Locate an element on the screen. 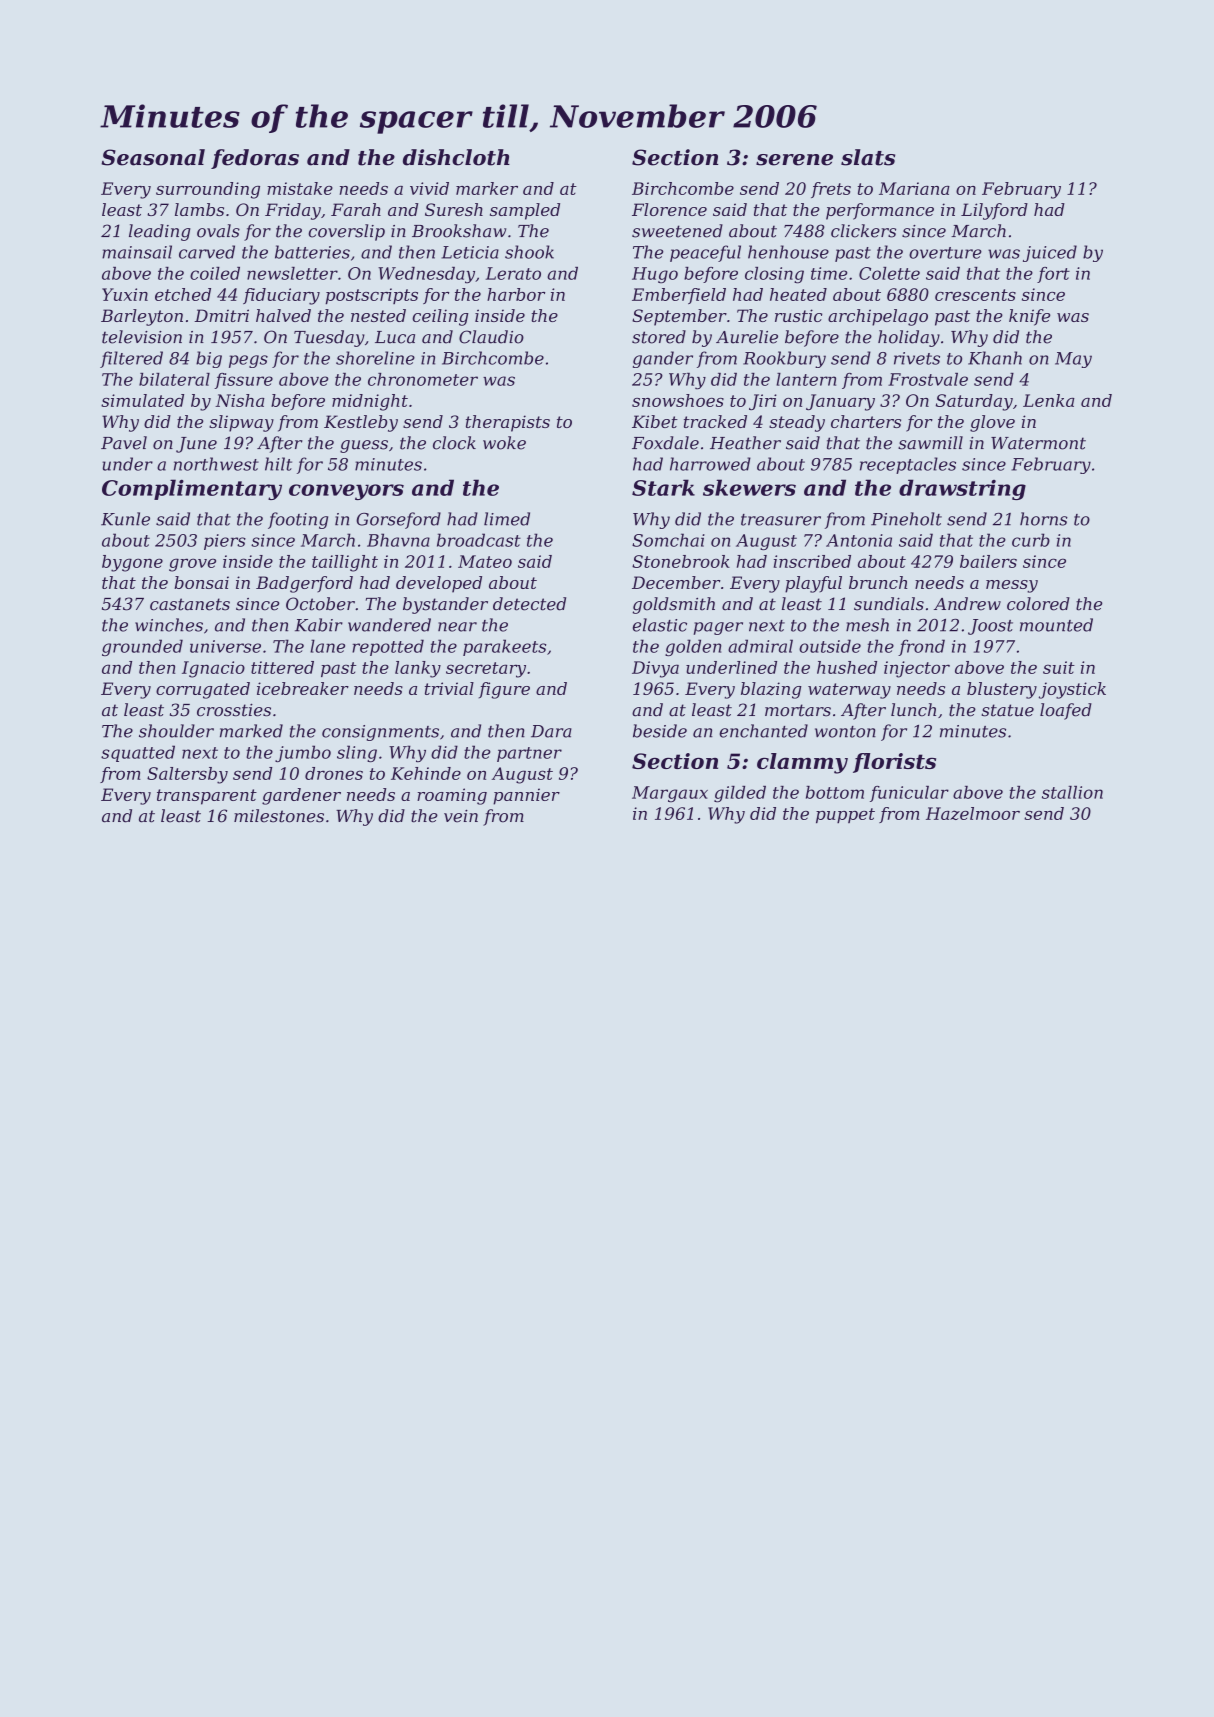 This screenshot has height=1717, width=1214. therapists is located at coordinates (508, 423).
